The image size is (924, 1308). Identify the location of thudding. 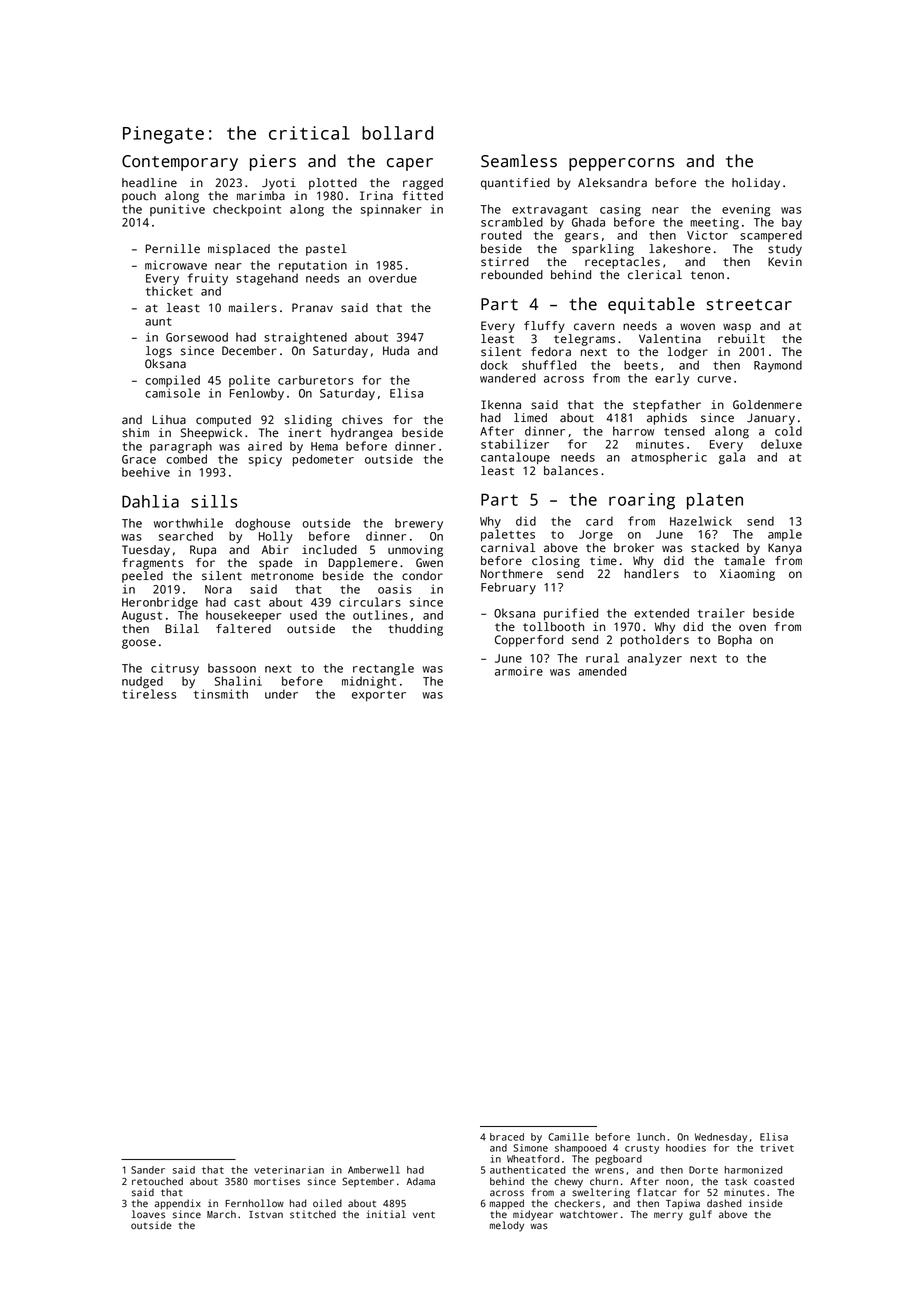
(415, 630).
